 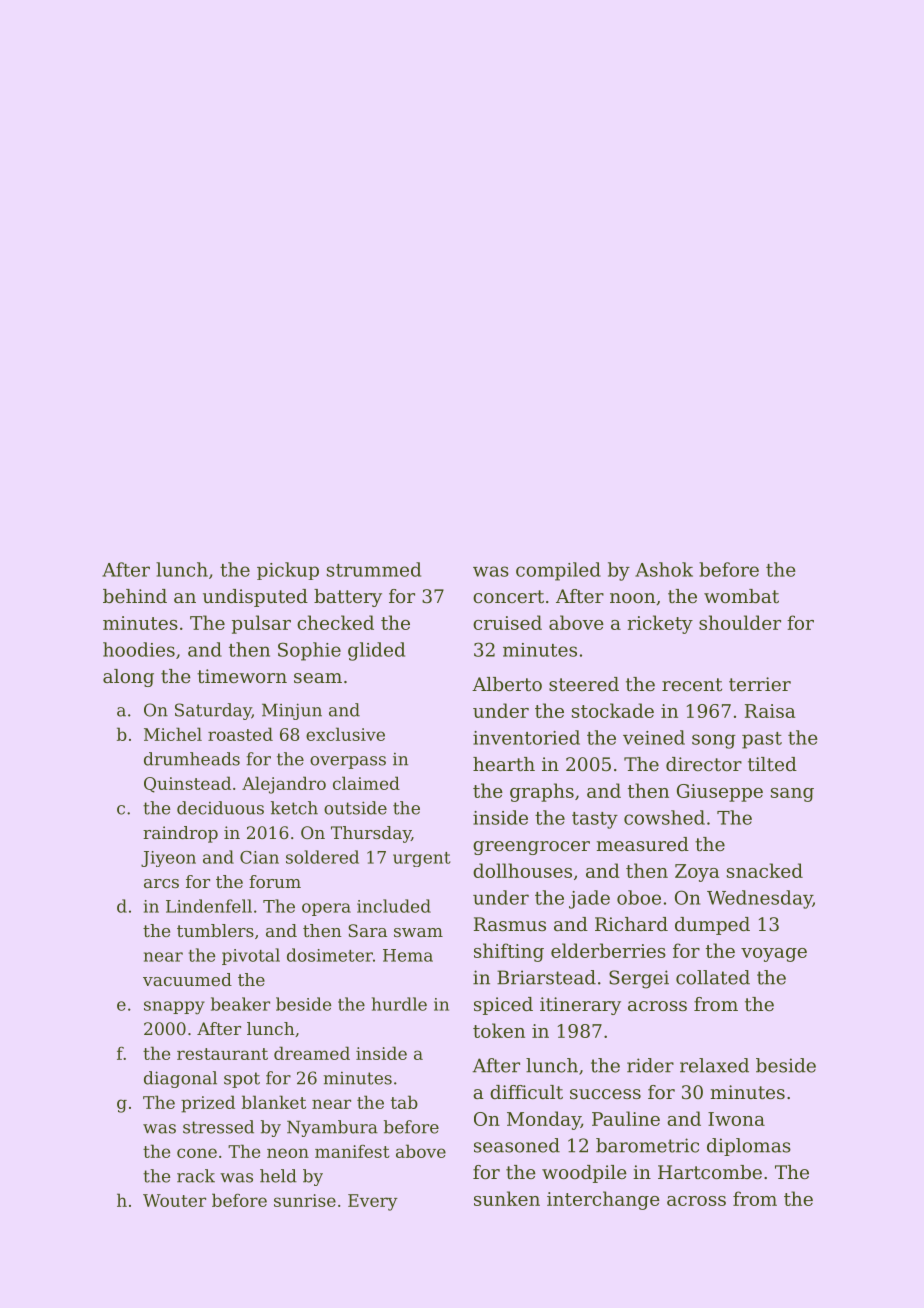 What do you see at coordinates (174, 1200) in the screenshot?
I see `Wouter` at bounding box center [174, 1200].
